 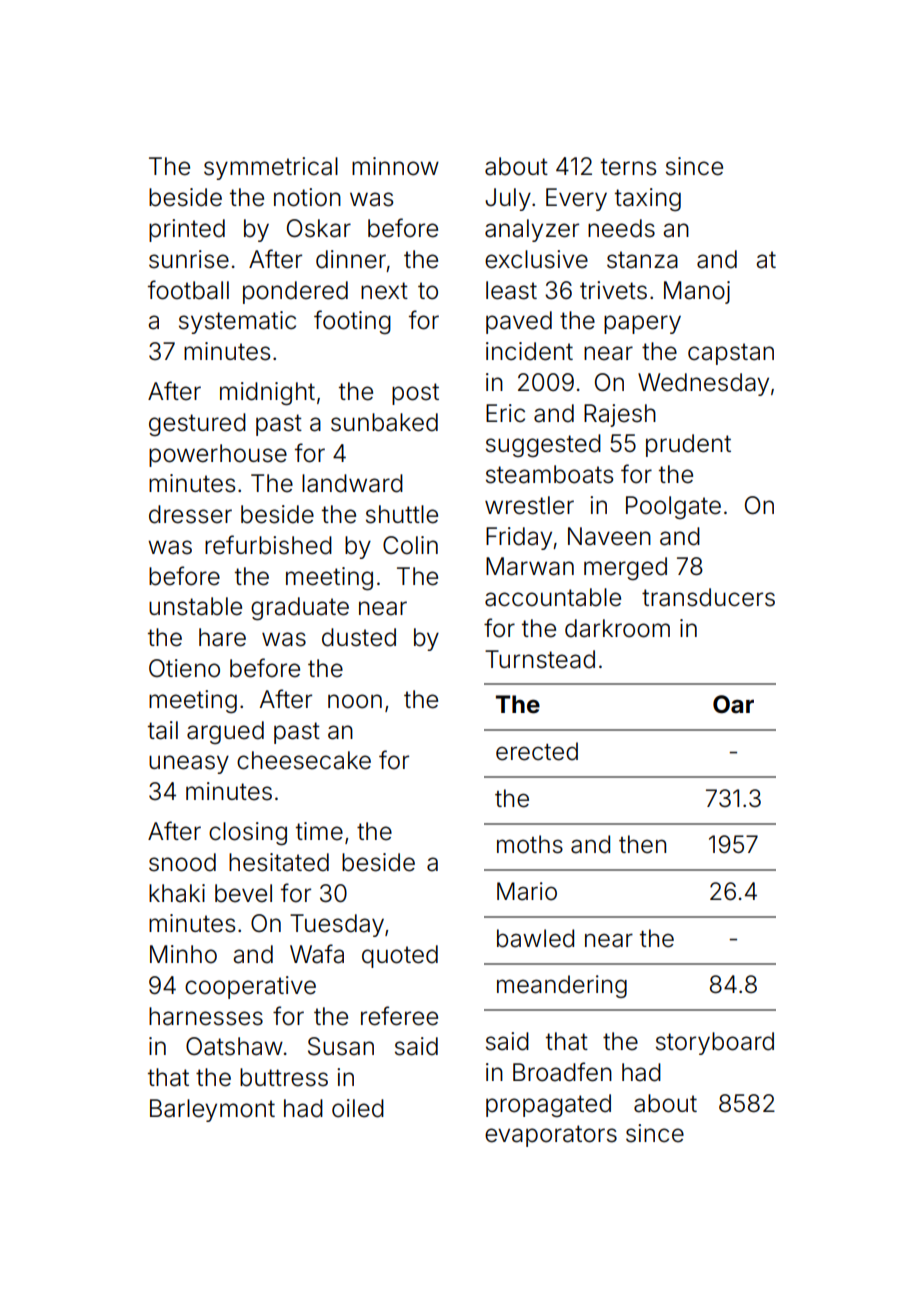 What do you see at coordinates (530, 844) in the page?
I see `moths` at bounding box center [530, 844].
